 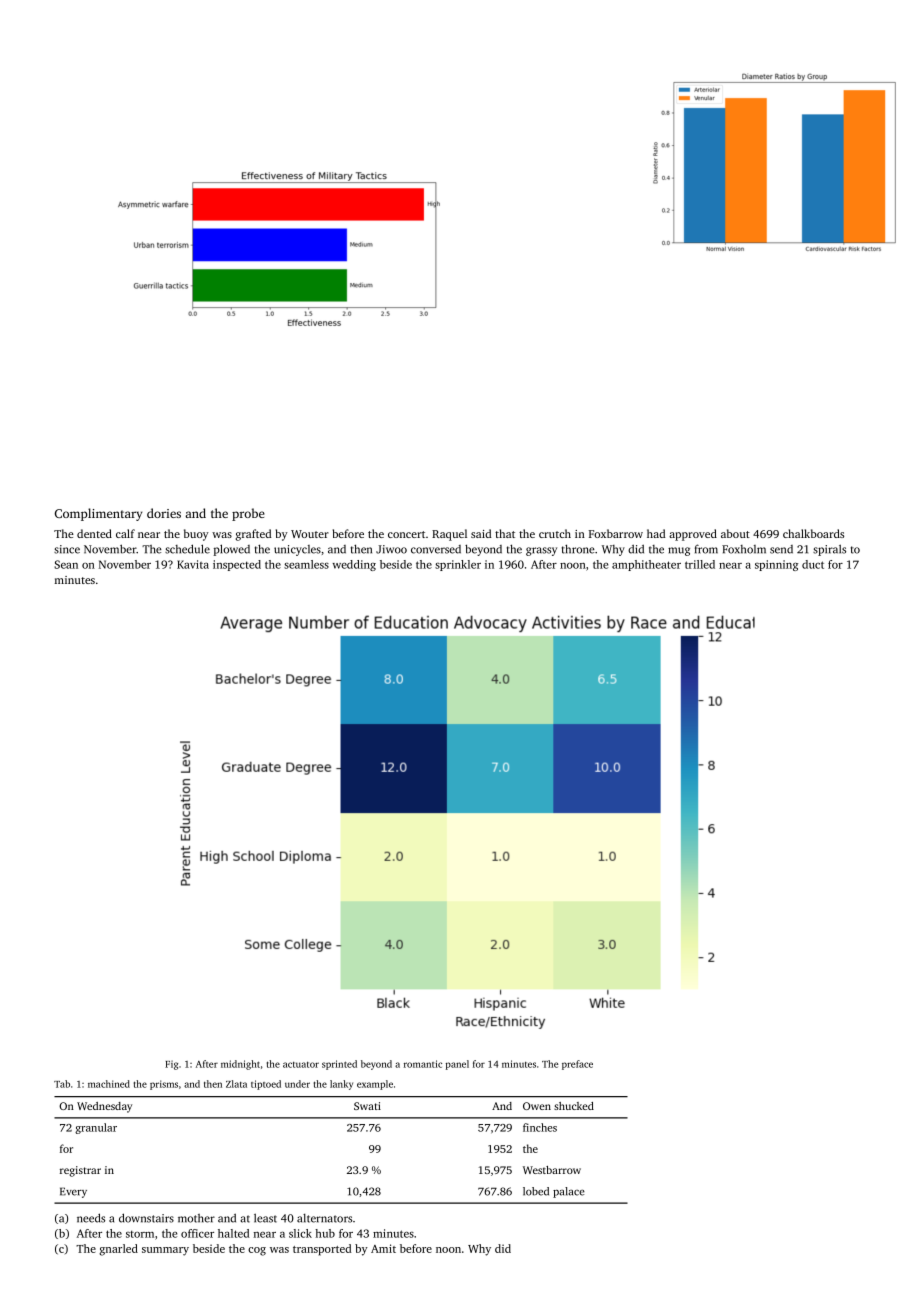 What do you see at coordinates (457, 1065) in the screenshot?
I see `panel` at bounding box center [457, 1065].
